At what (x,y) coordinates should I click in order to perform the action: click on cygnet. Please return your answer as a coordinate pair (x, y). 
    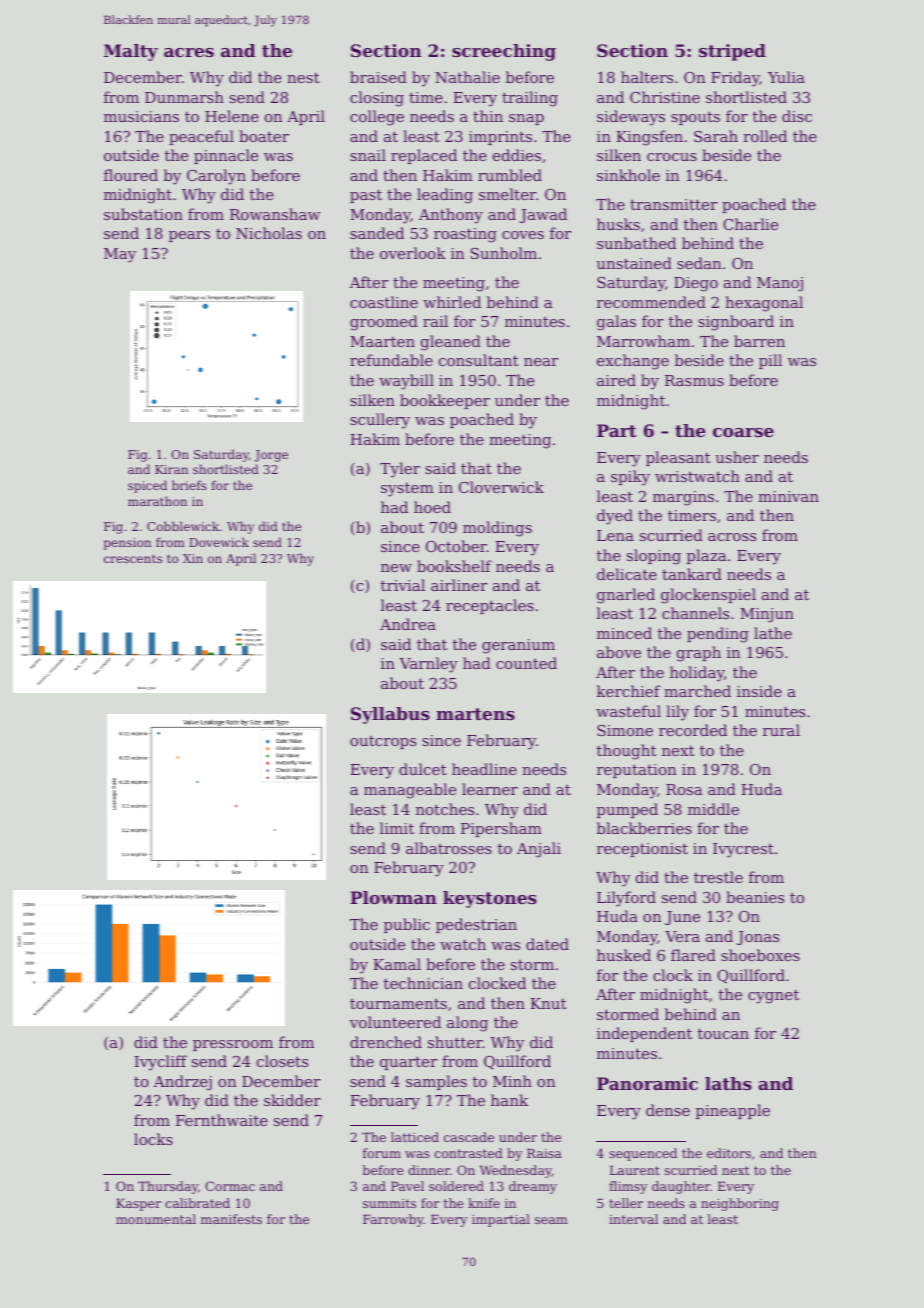
    Looking at the image, I should click on (773, 996).
